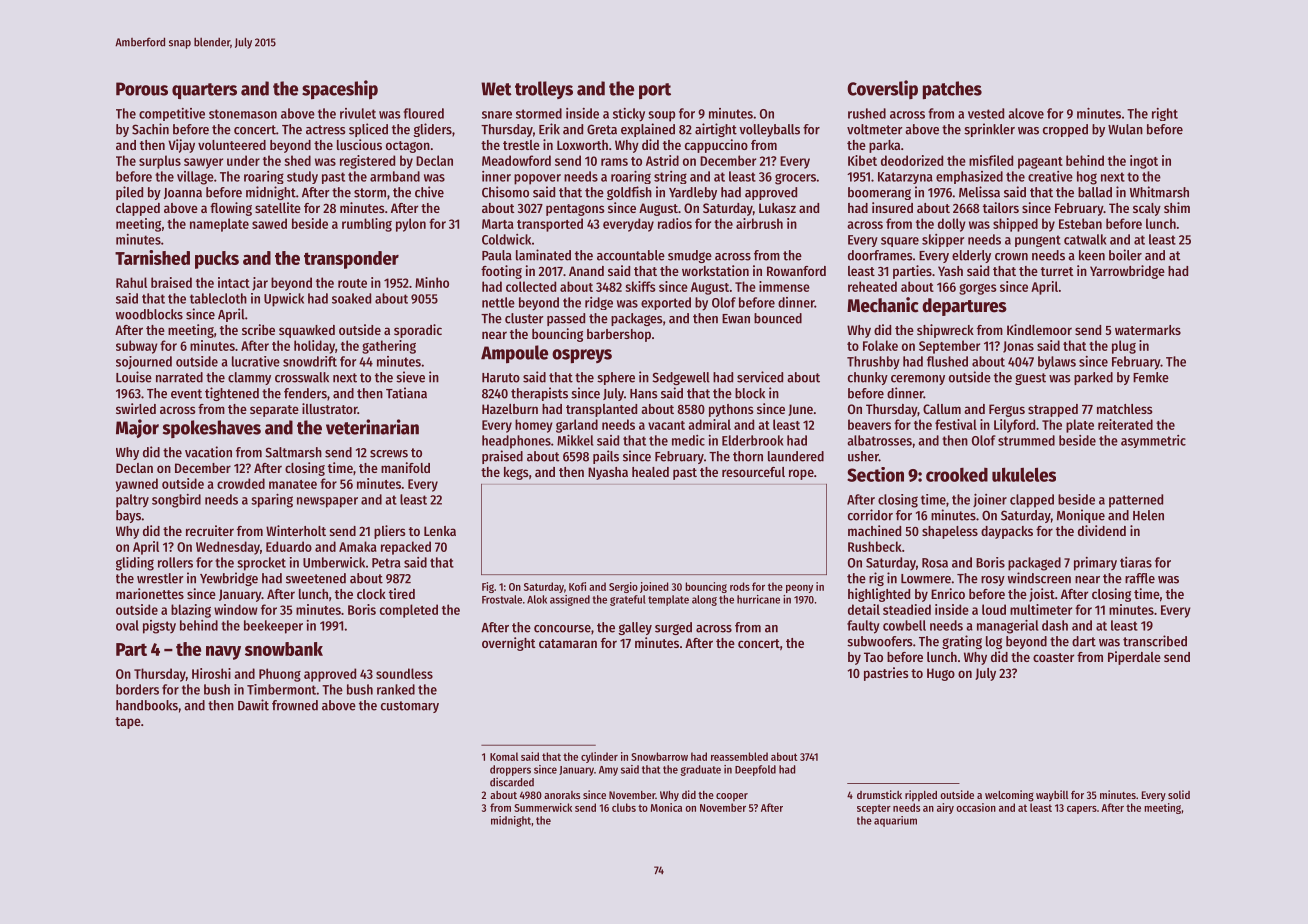 This image has width=1308, height=924. Describe the element at coordinates (650, 472) in the image. I see `healed` at that location.
